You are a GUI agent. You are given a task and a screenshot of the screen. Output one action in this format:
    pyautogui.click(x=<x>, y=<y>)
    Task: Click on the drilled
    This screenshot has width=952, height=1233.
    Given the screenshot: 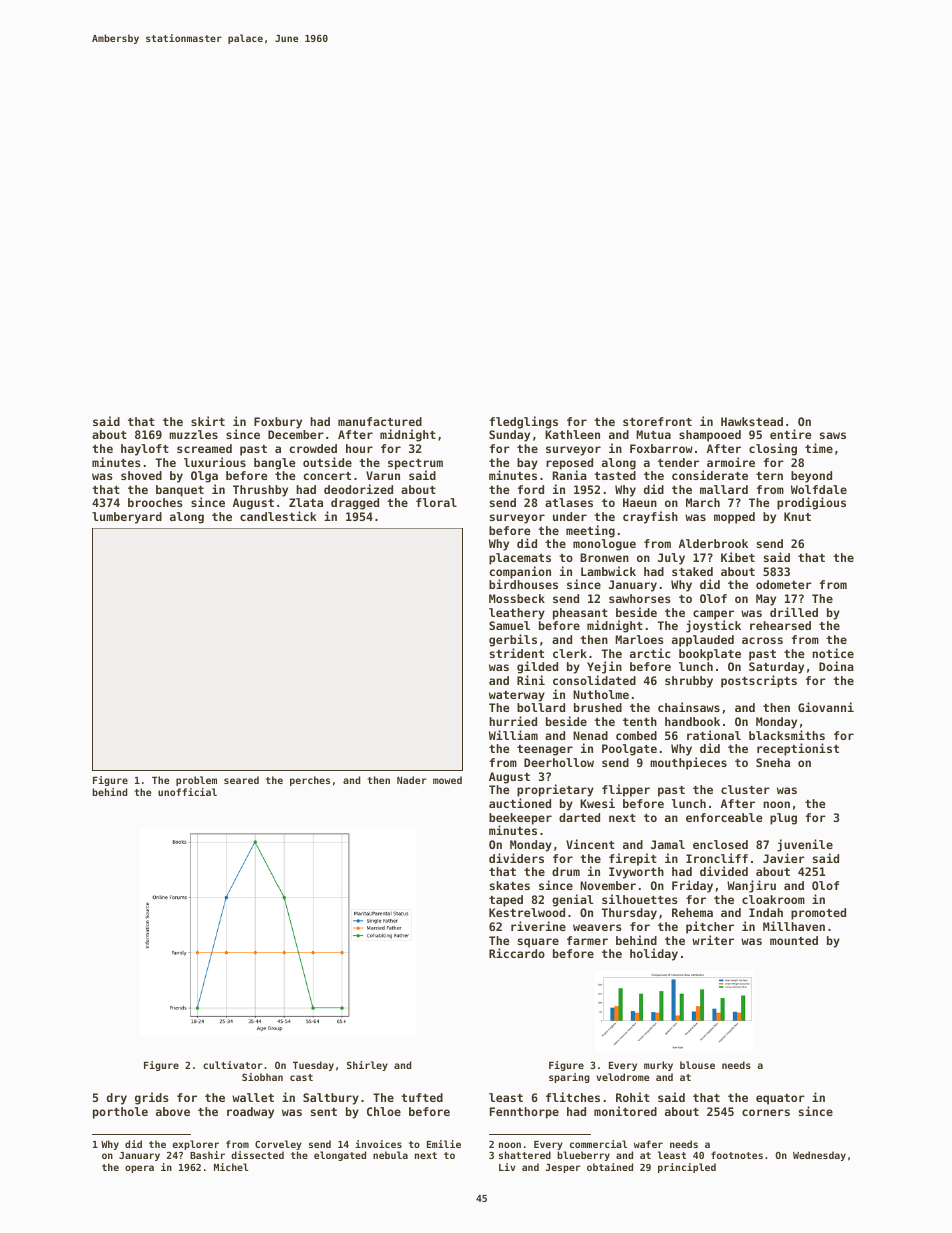 What is the action you would take?
    pyautogui.click(x=794, y=612)
